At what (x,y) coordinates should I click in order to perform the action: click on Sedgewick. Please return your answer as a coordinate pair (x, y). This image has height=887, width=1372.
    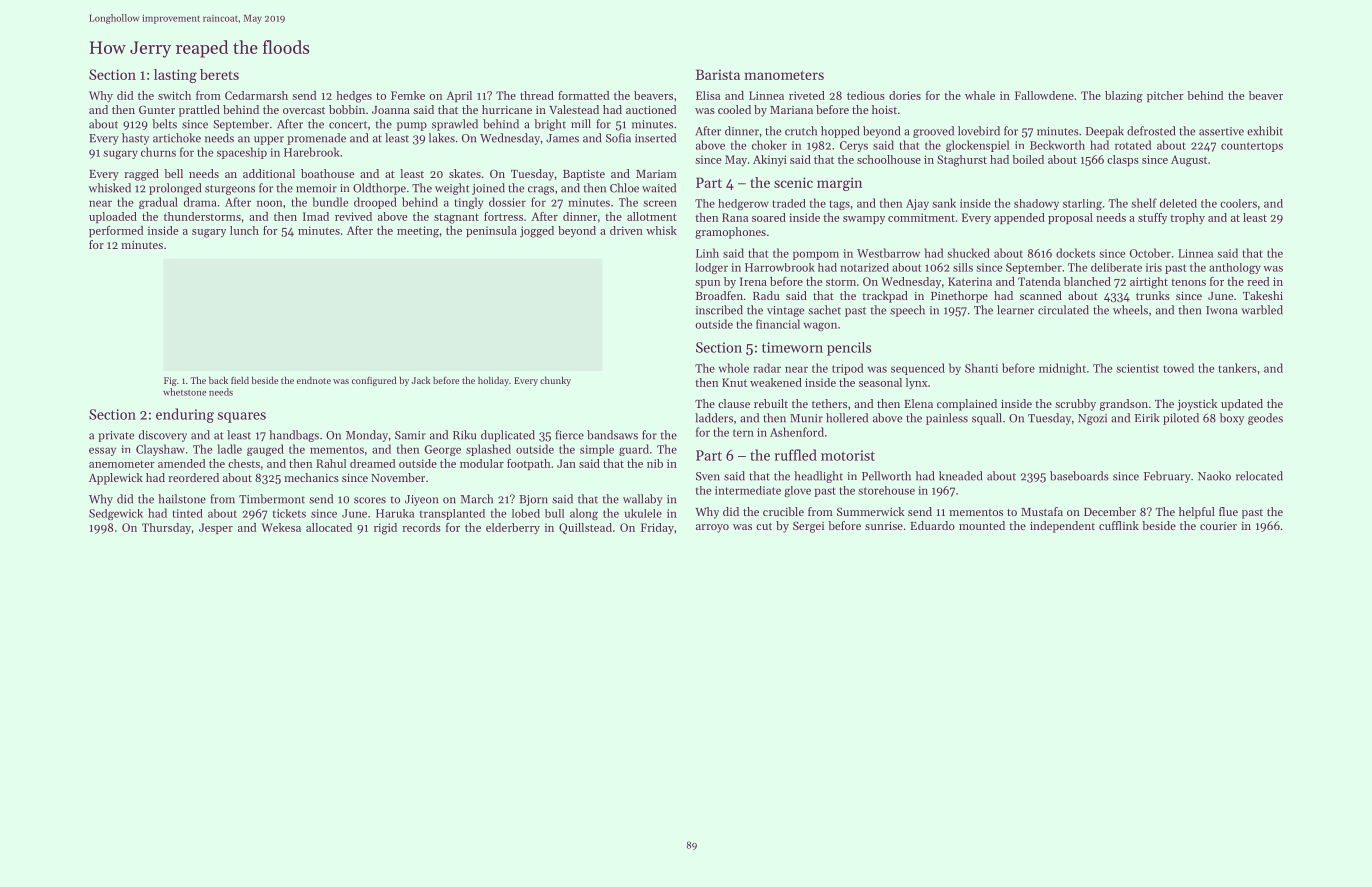
    Looking at the image, I should click on (116, 514).
